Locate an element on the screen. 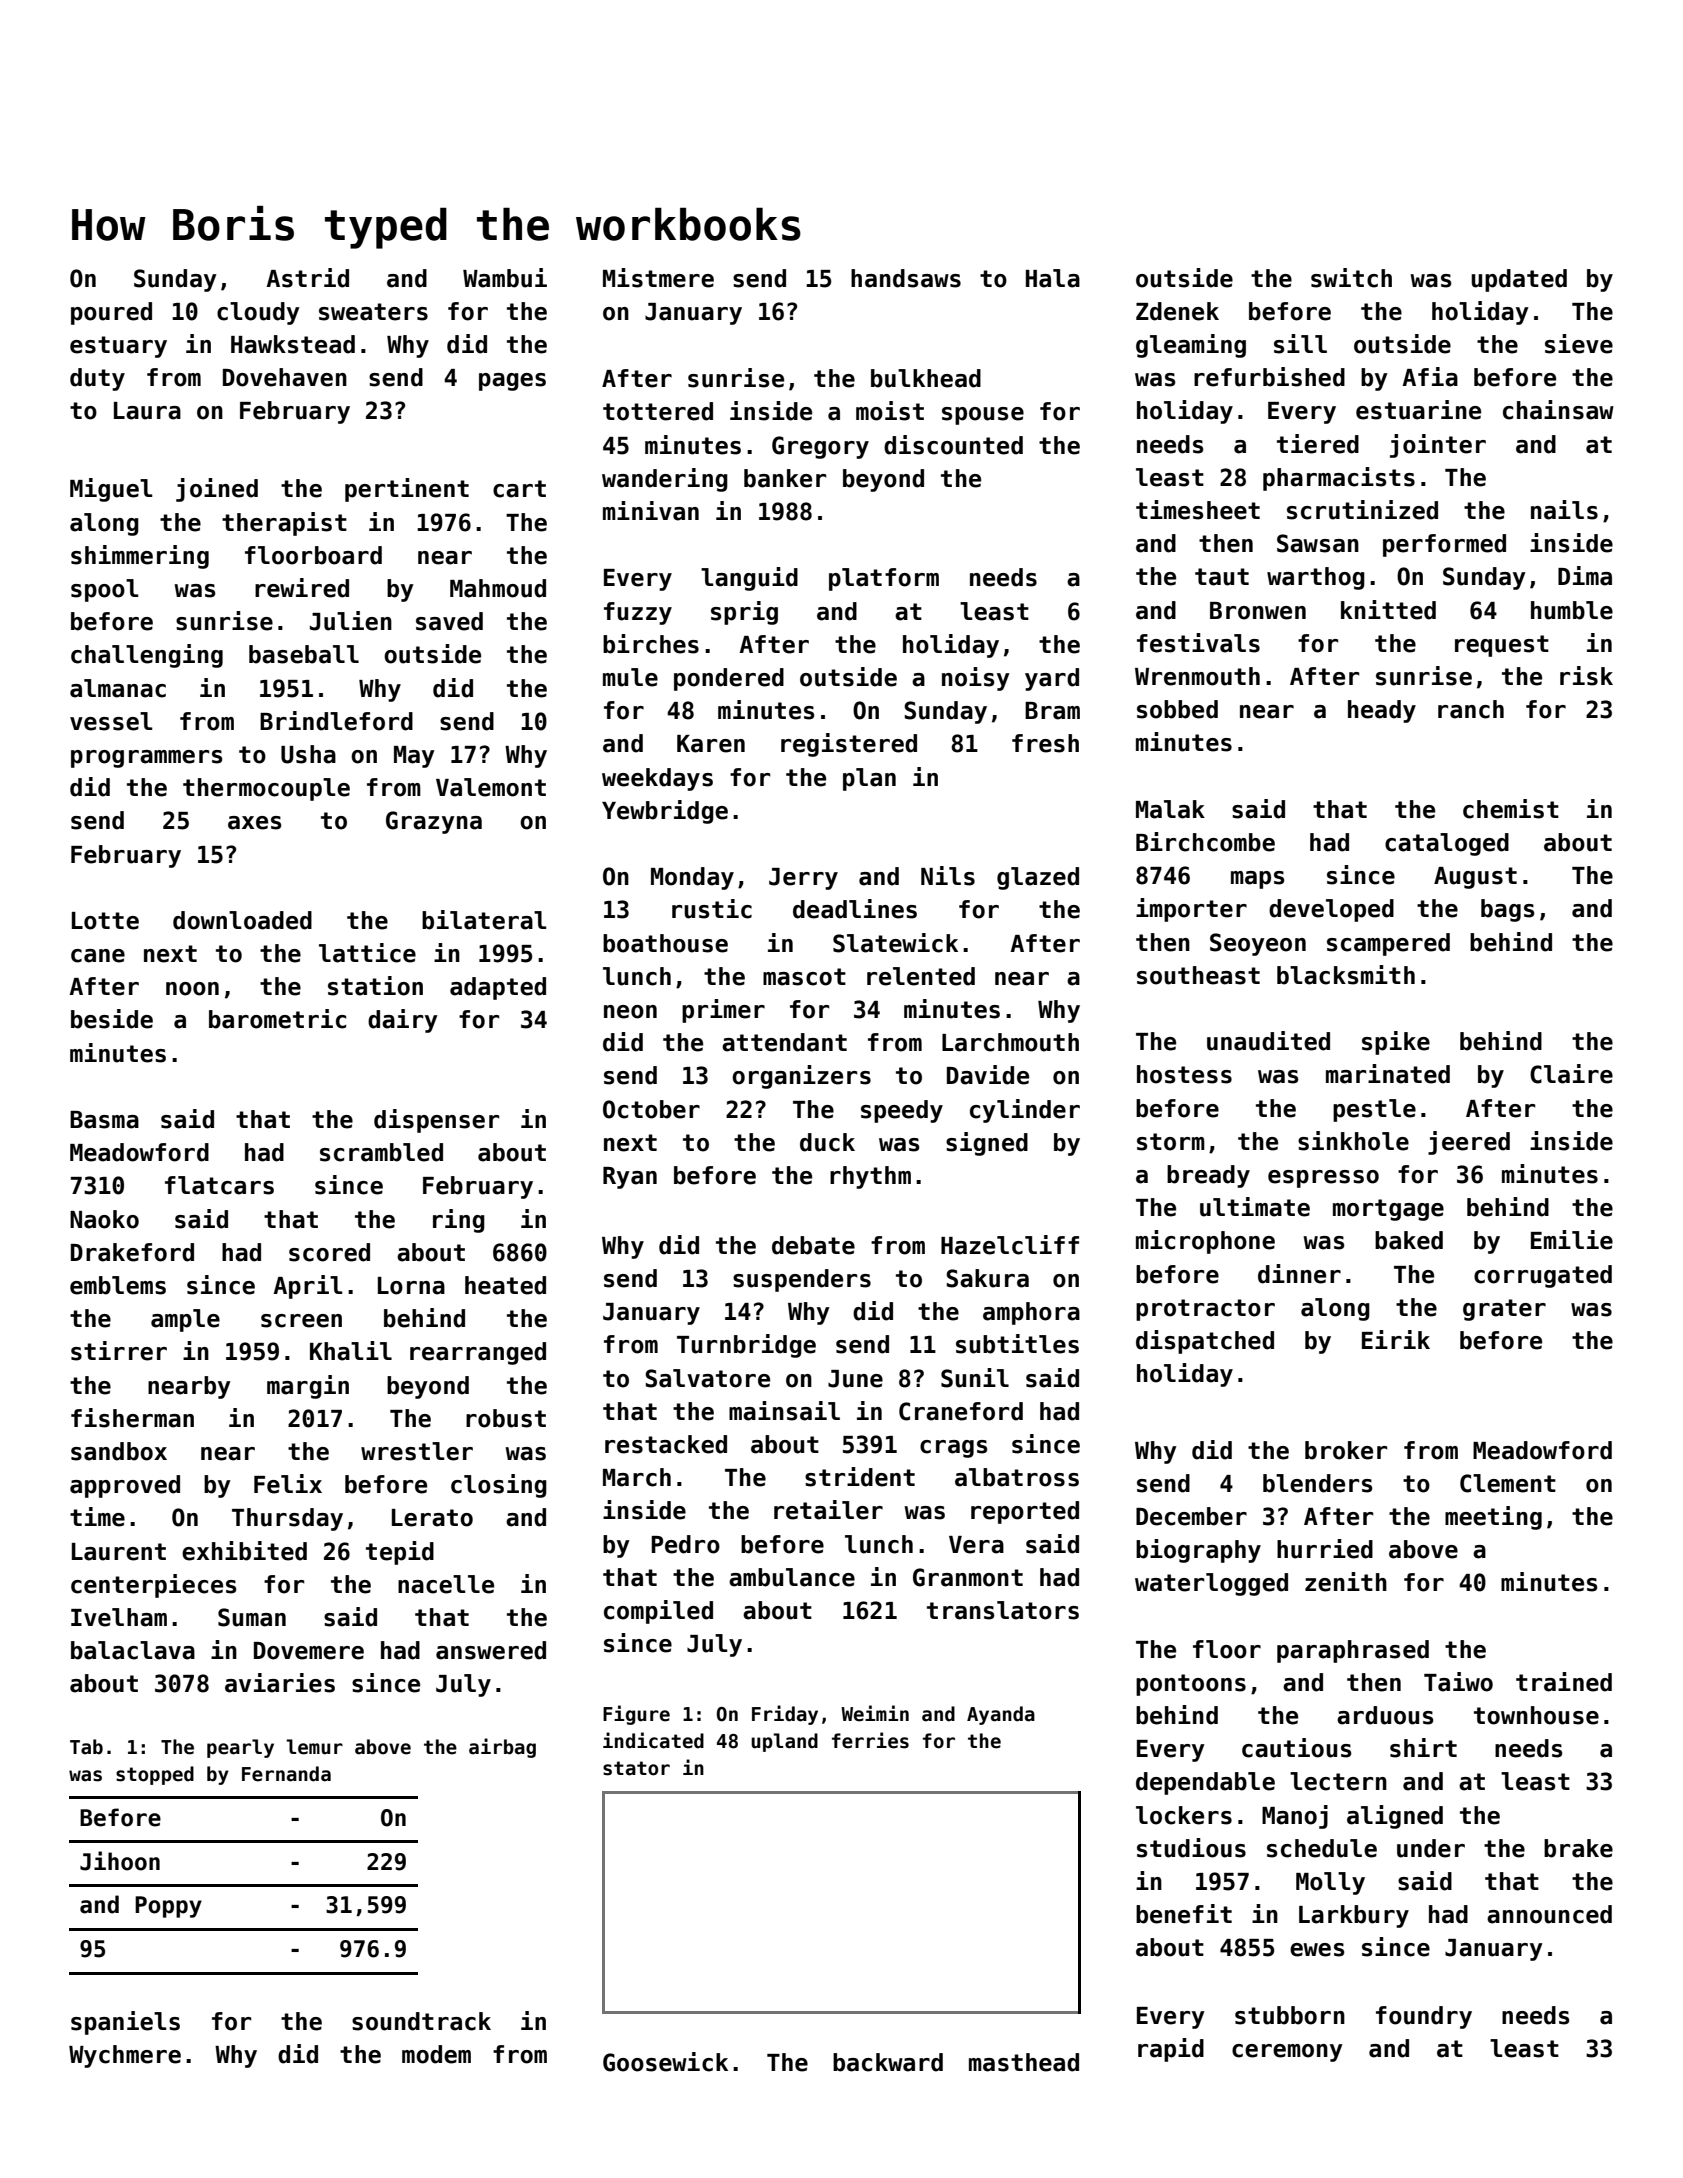 The height and width of the screenshot is (2178, 1683). flatcars is located at coordinates (219, 1185).
